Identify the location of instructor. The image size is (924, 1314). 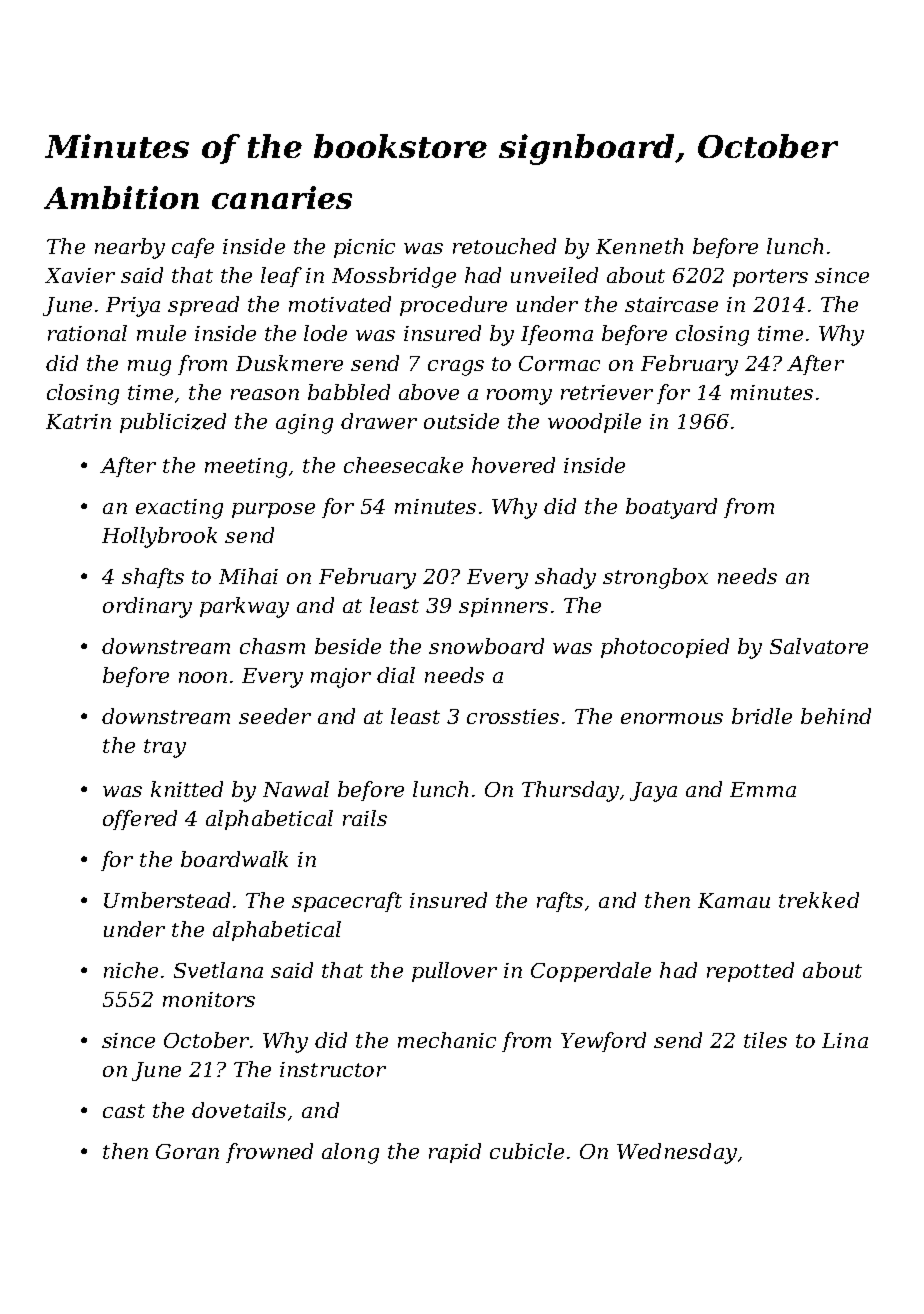
(333, 1069).
